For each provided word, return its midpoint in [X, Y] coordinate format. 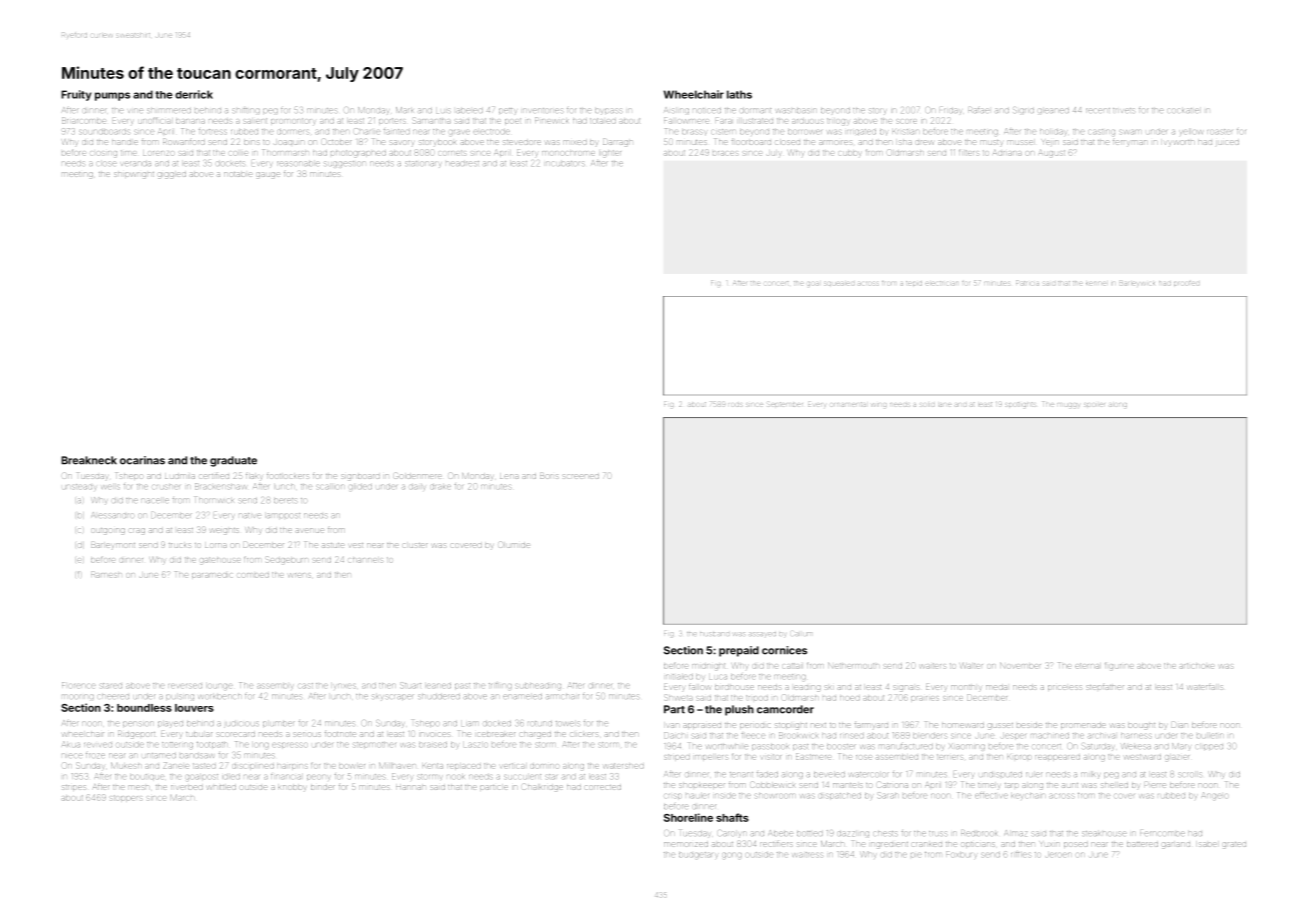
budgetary [698, 855]
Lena [509, 476]
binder [322, 787]
